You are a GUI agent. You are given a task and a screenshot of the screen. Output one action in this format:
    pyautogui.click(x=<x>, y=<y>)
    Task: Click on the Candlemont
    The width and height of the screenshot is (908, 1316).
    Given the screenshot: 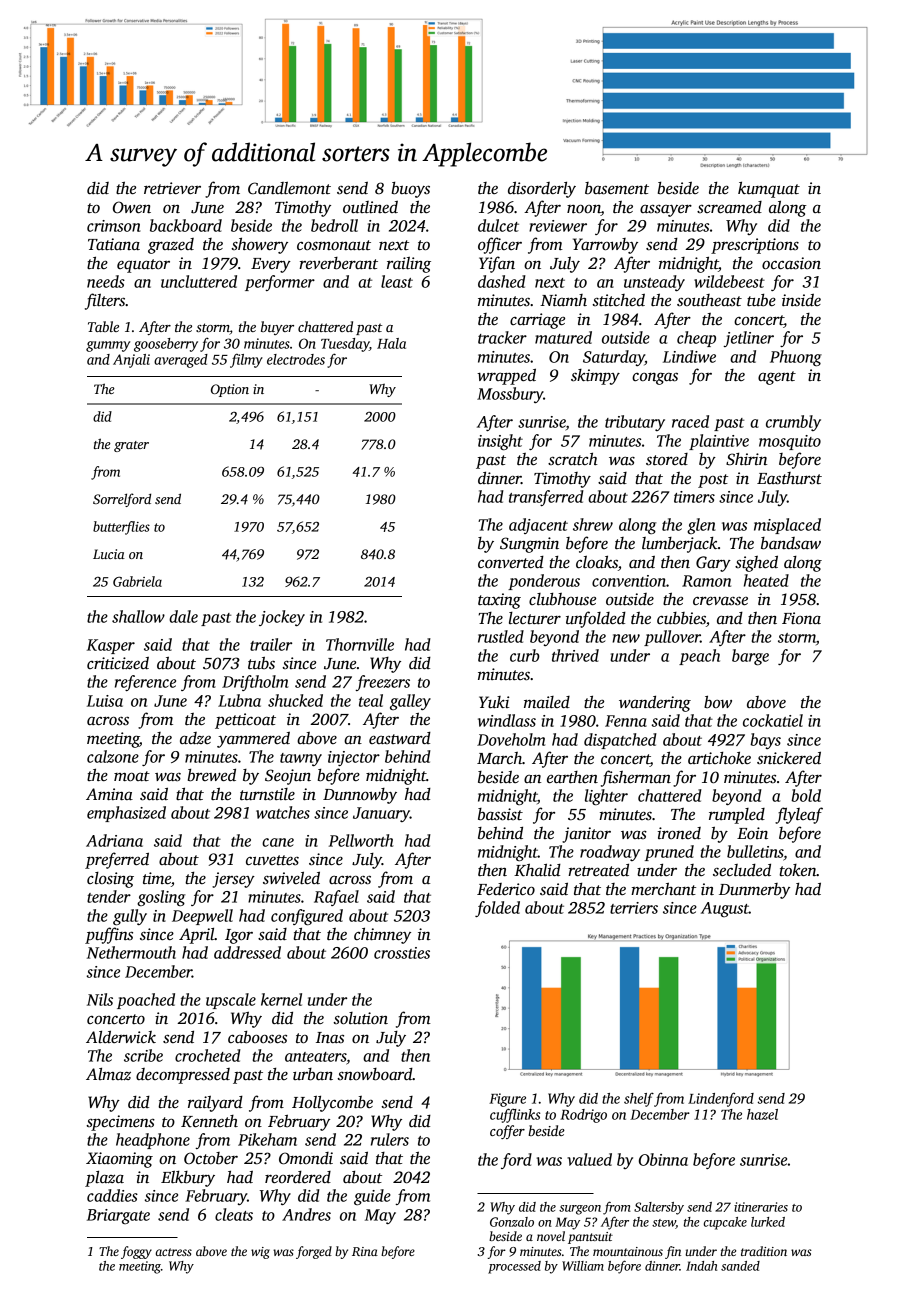 What is the action you would take?
    pyautogui.click(x=289, y=188)
